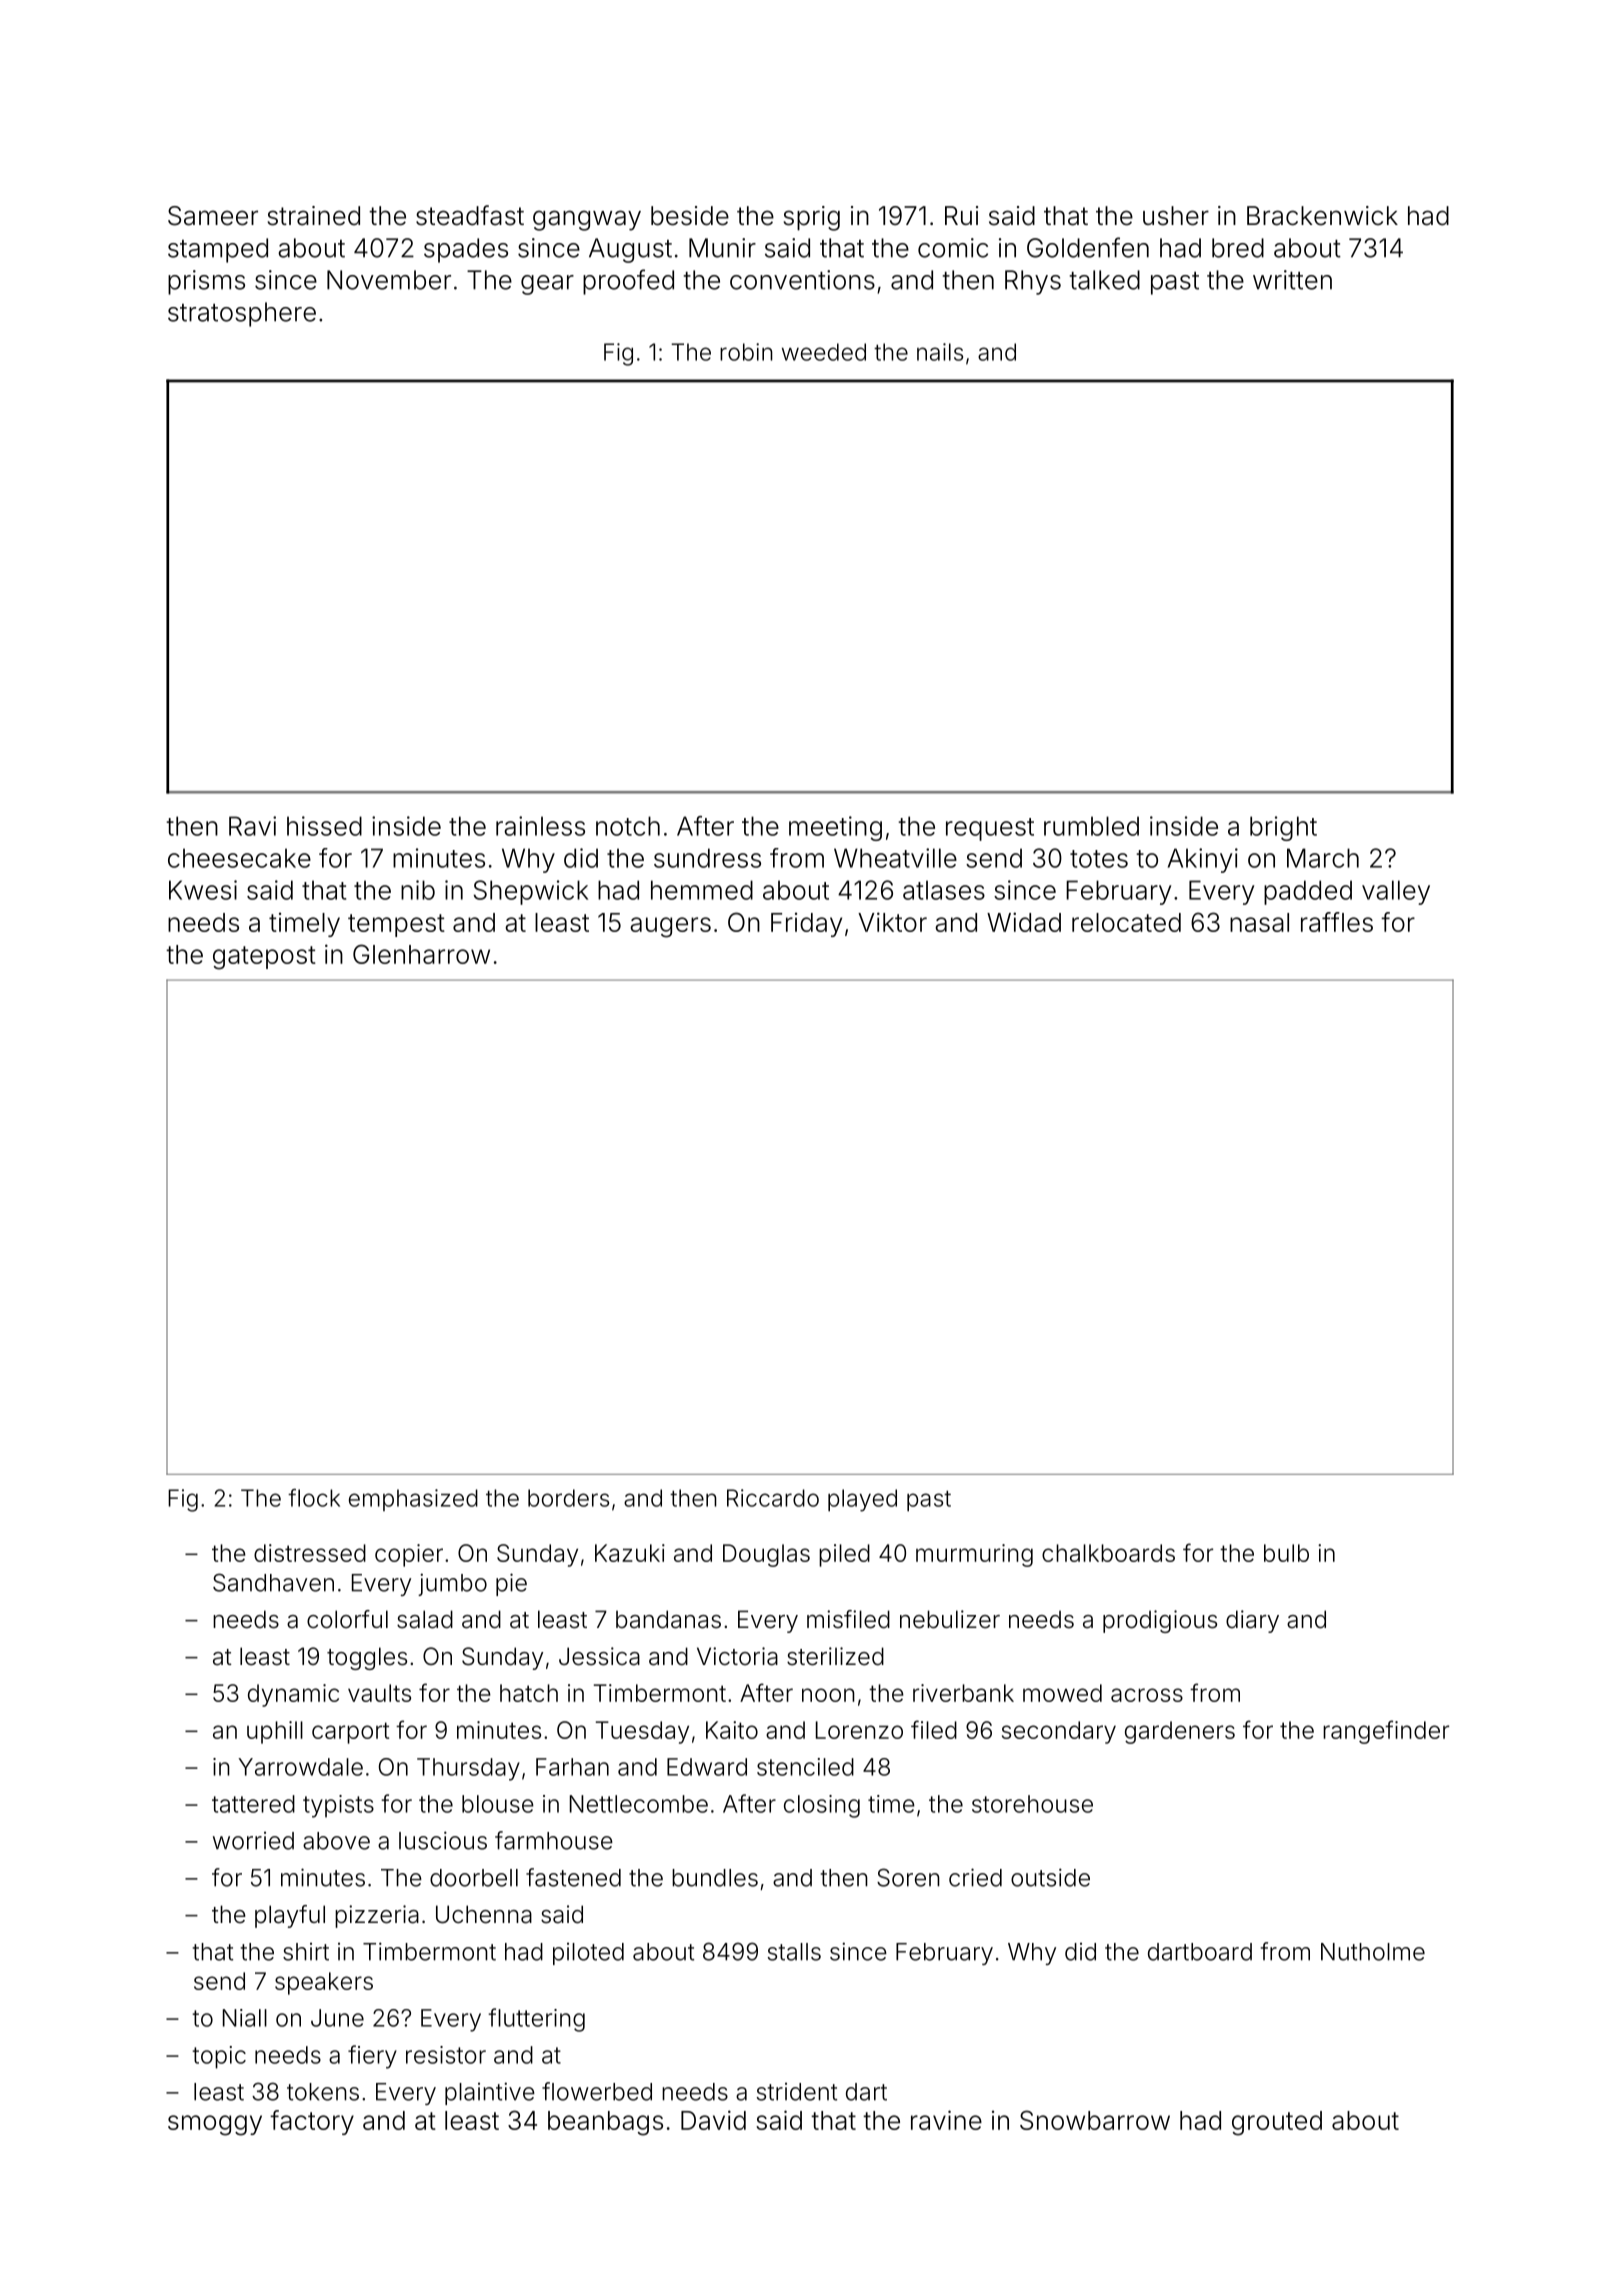 This screenshot has height=2292, width=1620. Describe the element at coordinates (377, 1916) in the screenshot. I see `pizzeria` at that location.
